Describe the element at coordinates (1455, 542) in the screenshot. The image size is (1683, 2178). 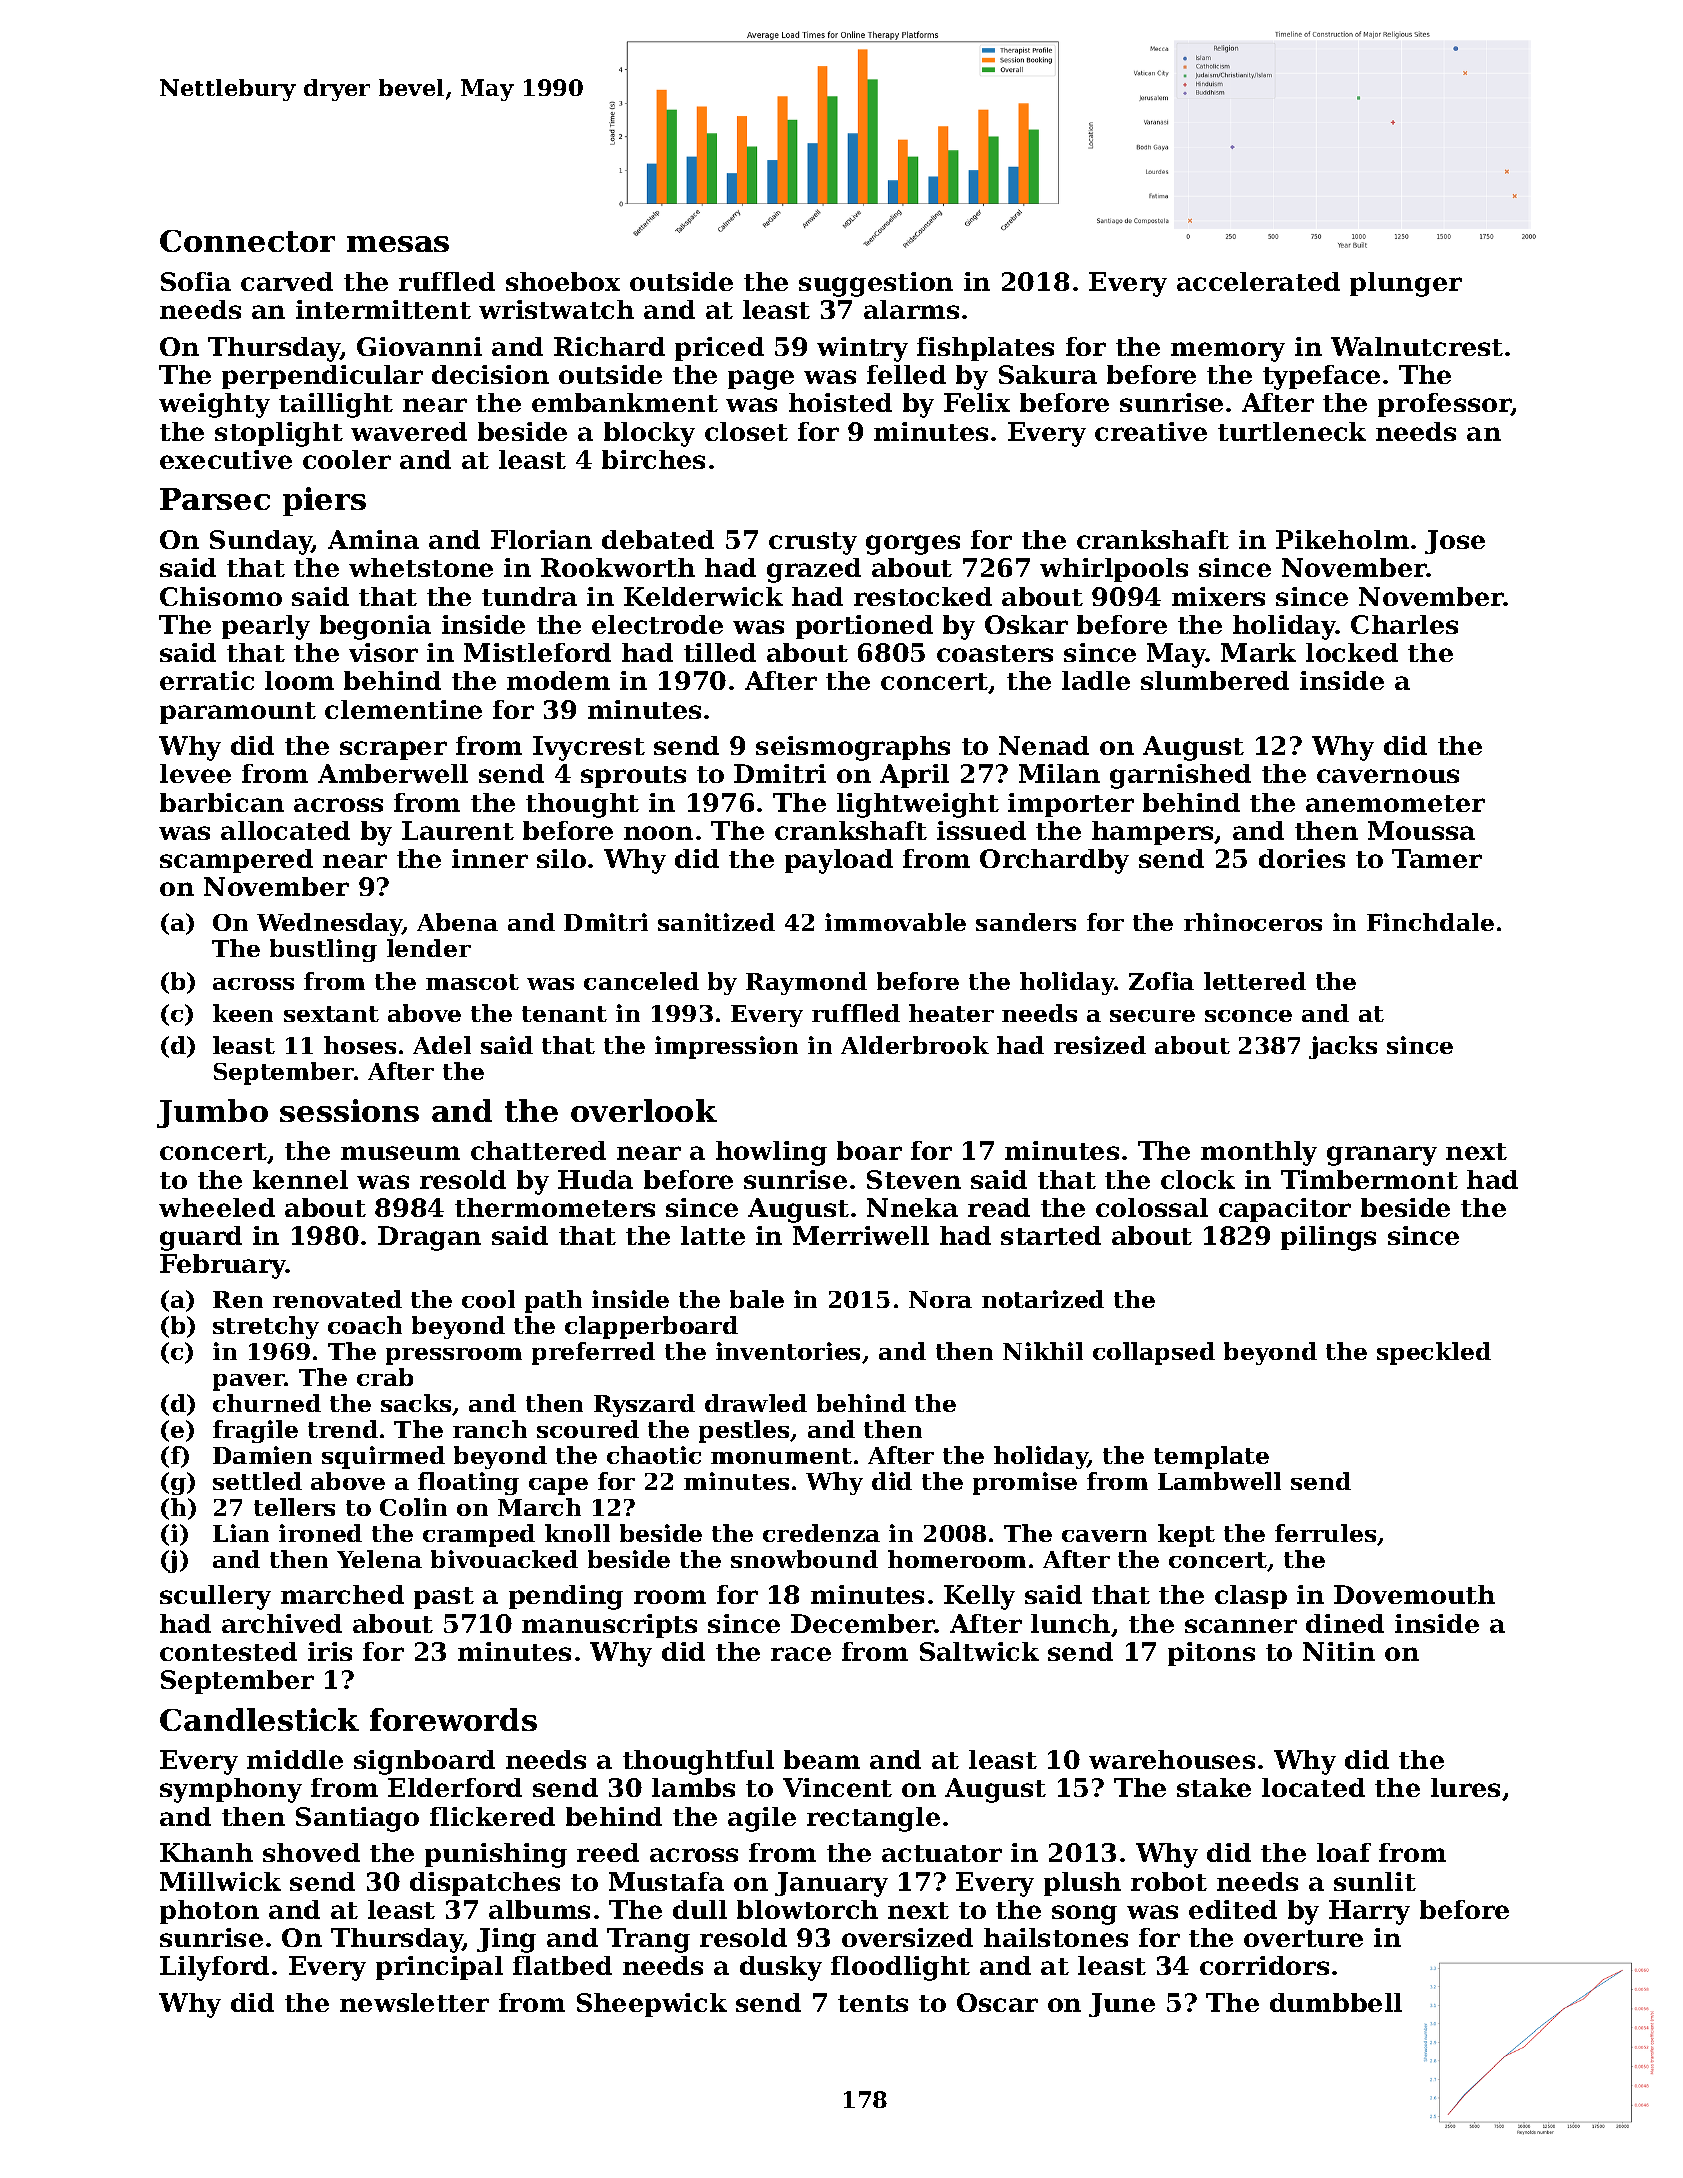
I see `Jose` at that location.
